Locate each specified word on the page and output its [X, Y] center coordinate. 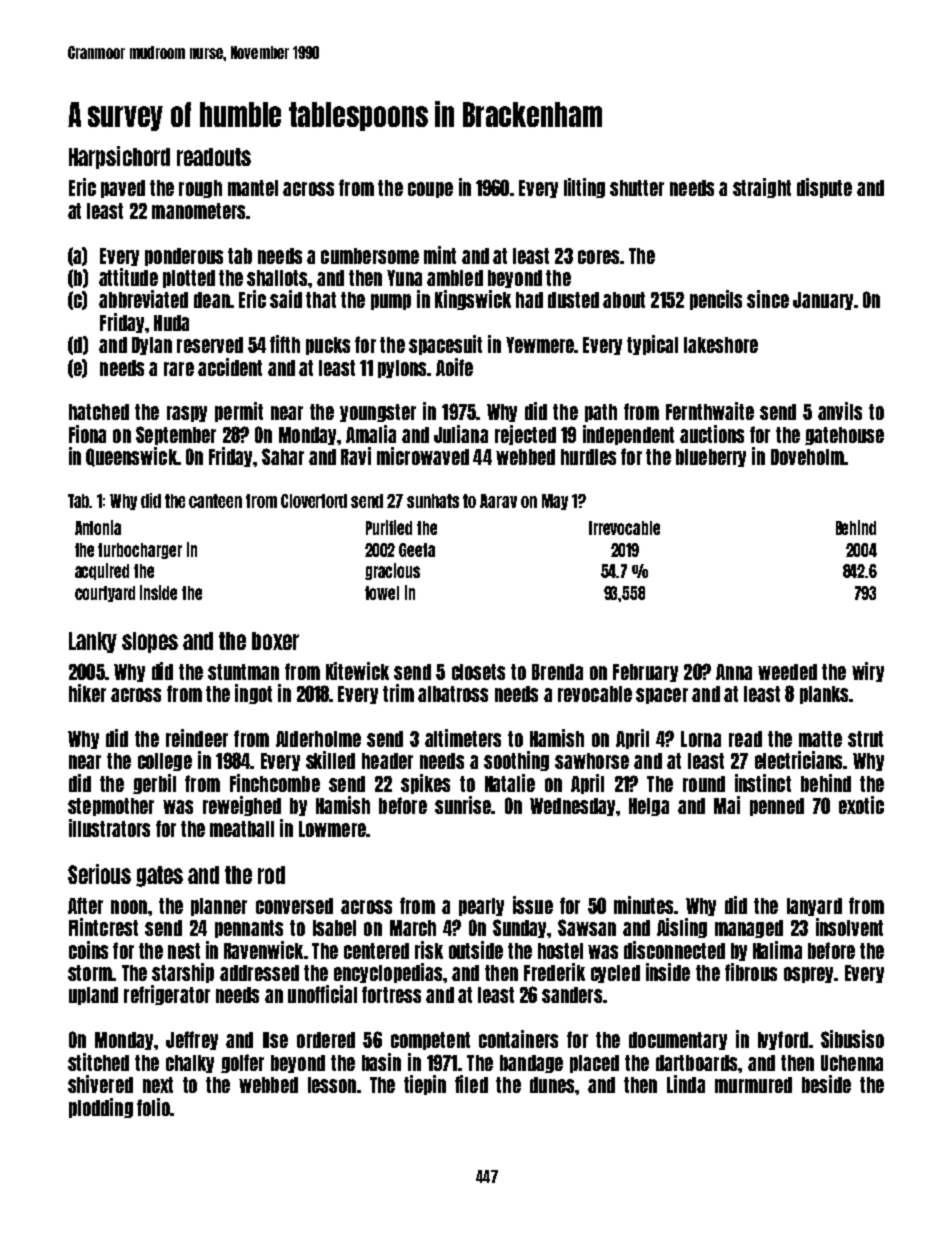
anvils [840, 411]
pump [391, 302]
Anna [734, 672]
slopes [150, 642]
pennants [249, 929]
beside [826, 1084]
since [768, 299]
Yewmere [540, 345]
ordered [326, 1040]
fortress [391, 994]
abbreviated [143, 299]
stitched [98, 1062]
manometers [199, 211]
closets [478, 672]
